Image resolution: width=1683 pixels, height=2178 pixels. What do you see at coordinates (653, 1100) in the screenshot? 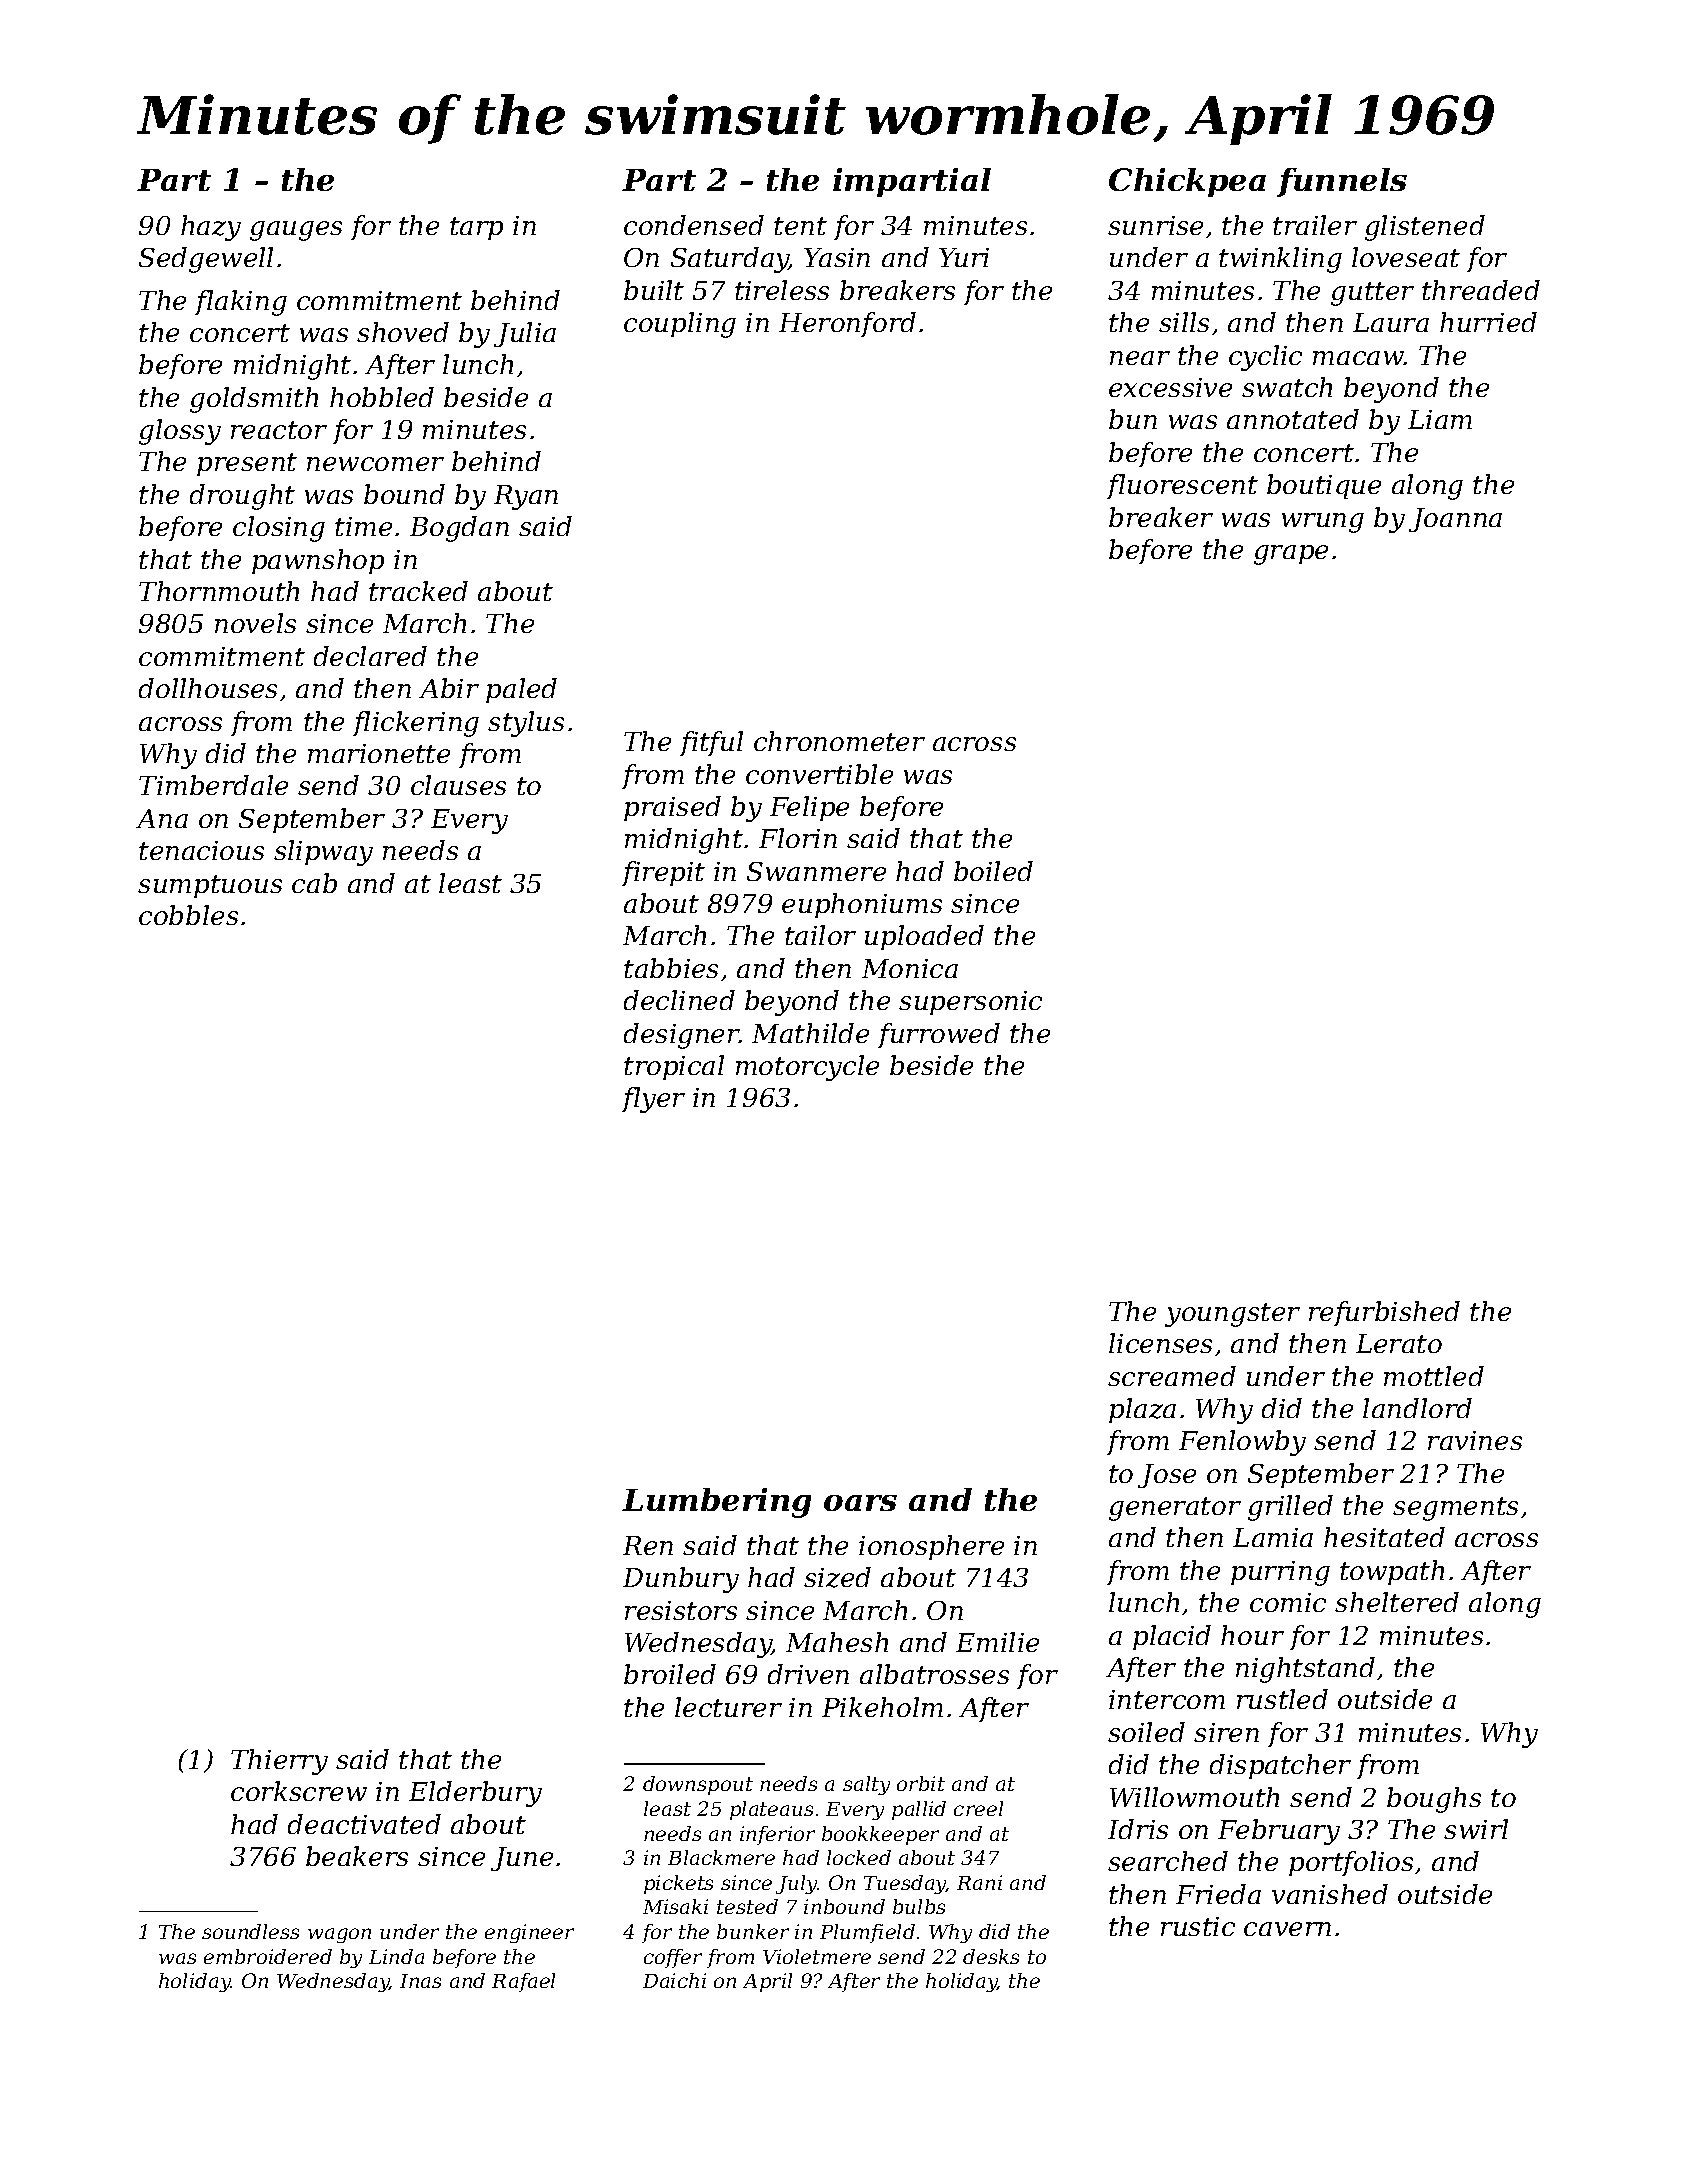
I see `flyer` at bounding box center [653, 1100].
